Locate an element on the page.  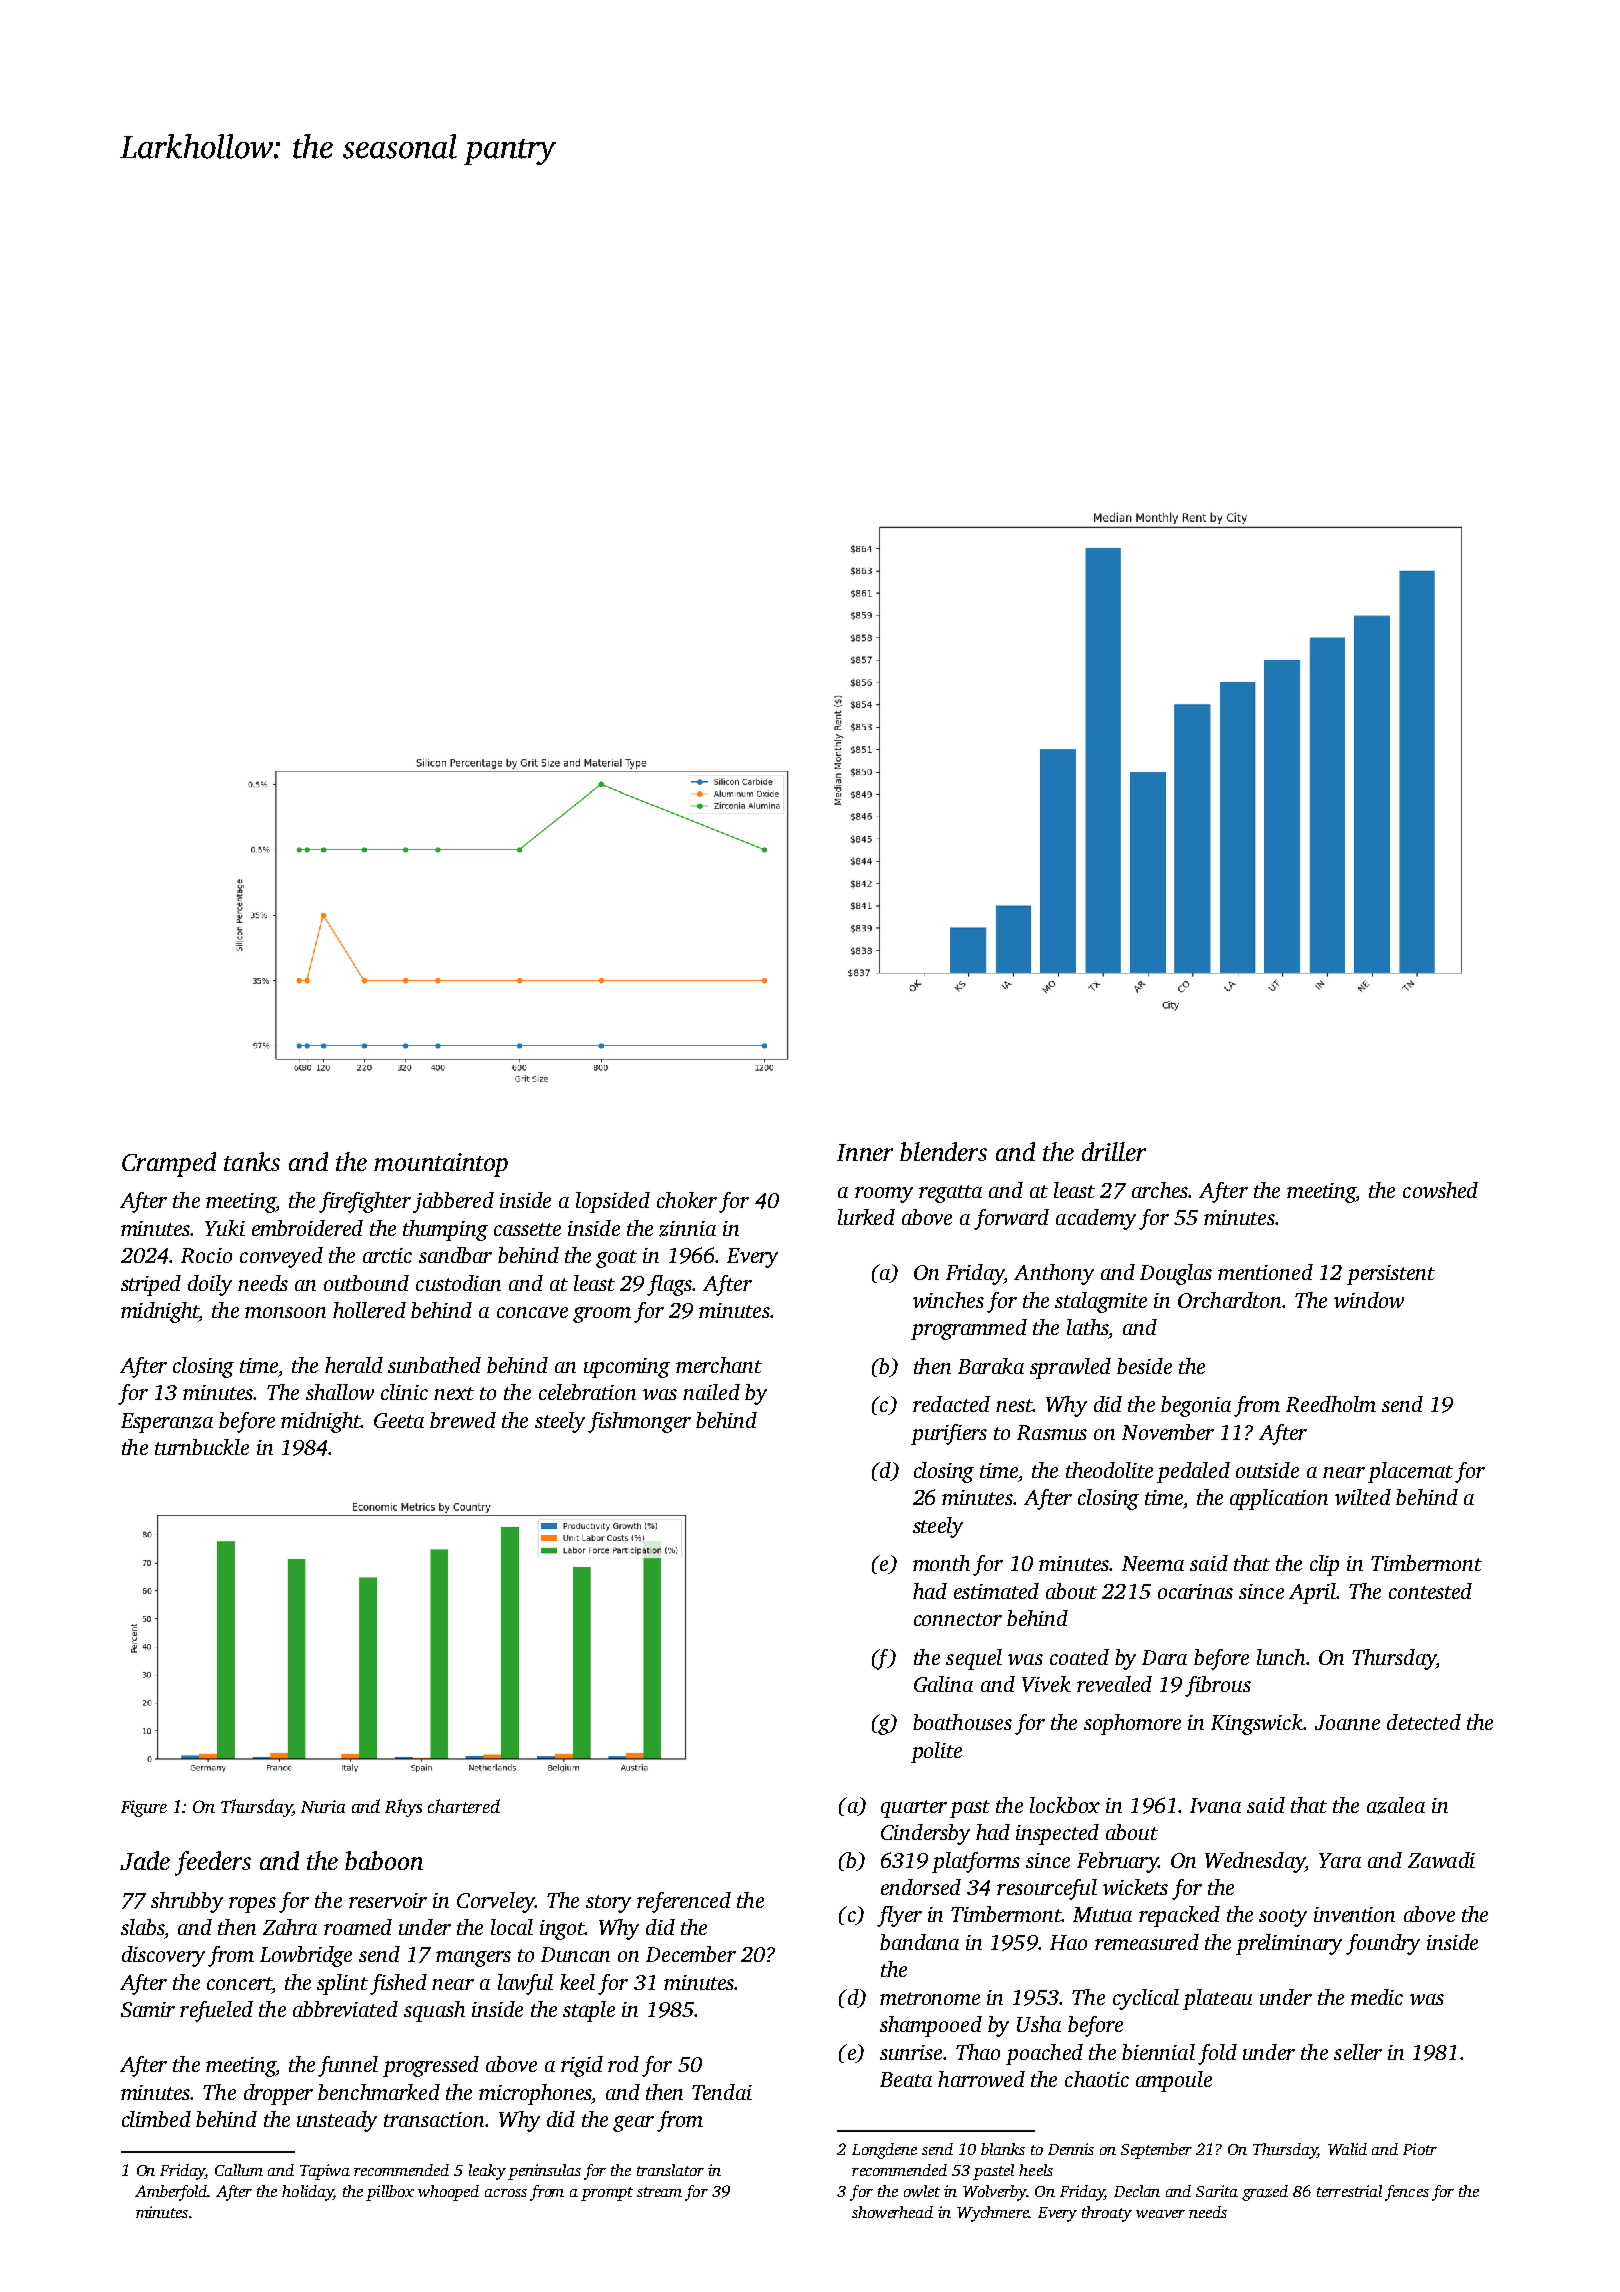
rigid is located at coordinates (582, 2066).
